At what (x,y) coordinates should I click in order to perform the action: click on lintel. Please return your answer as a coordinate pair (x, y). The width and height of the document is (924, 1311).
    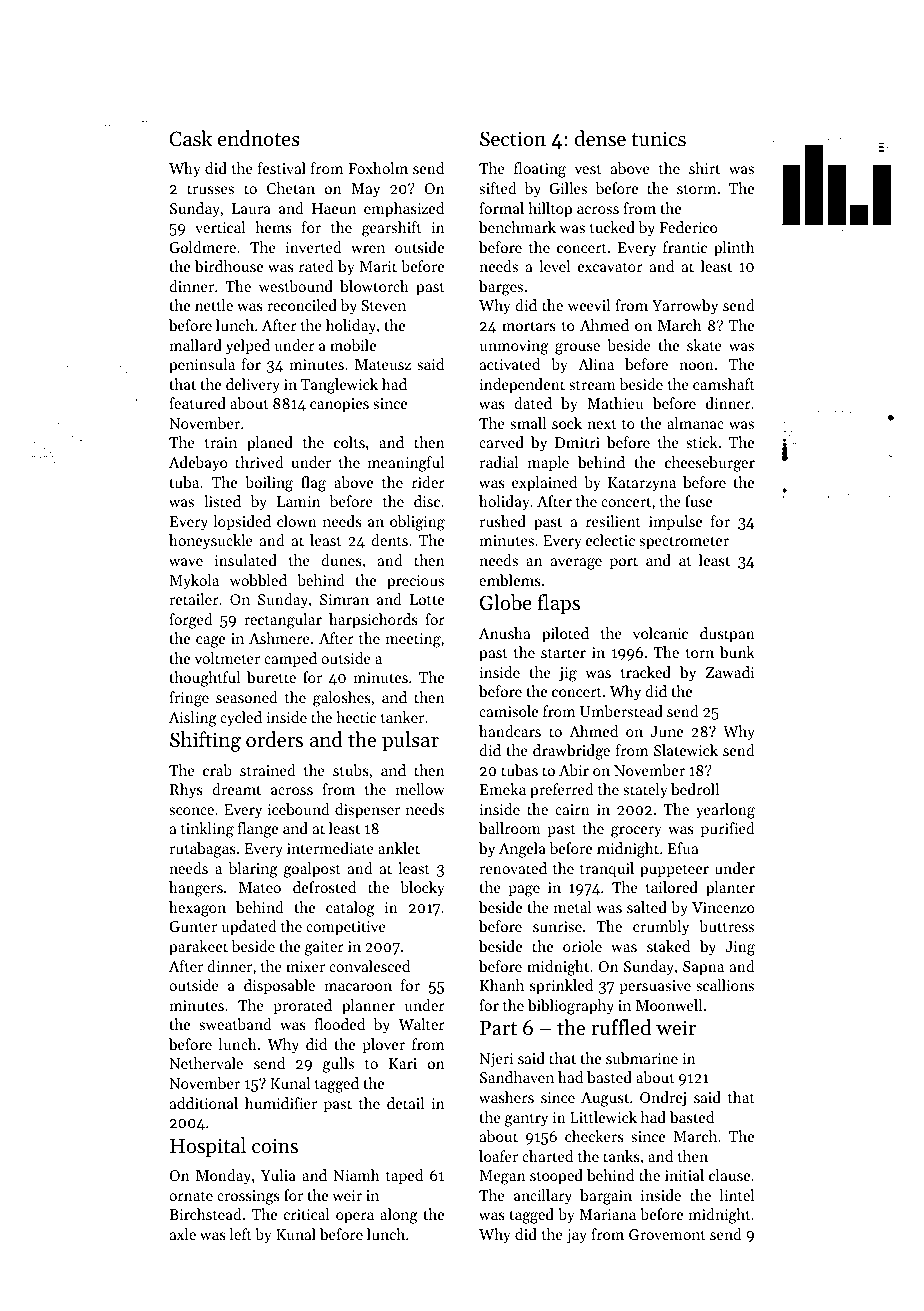
    Looking at the image, I should click on (736, 1195).
